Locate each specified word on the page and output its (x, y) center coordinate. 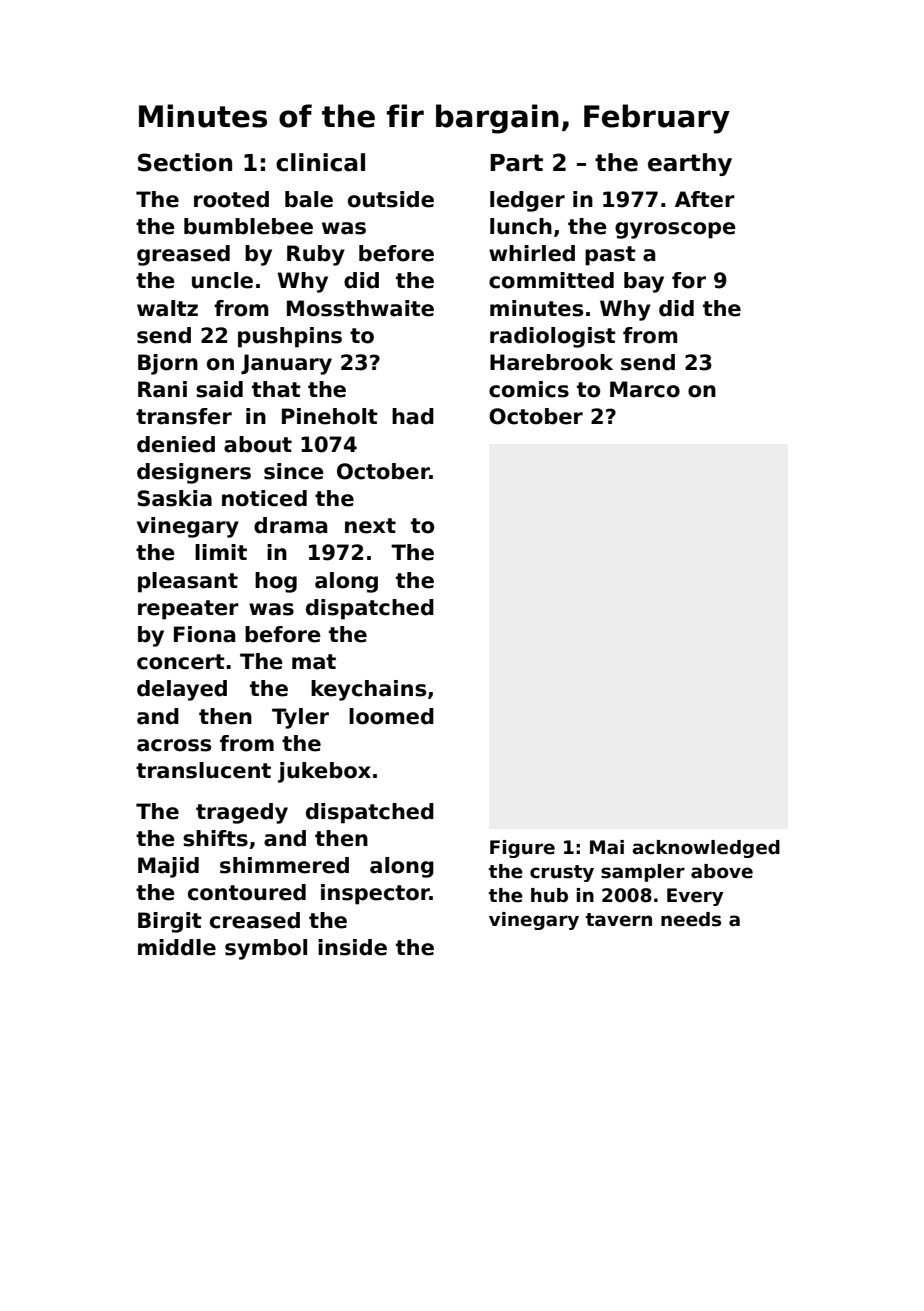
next (370, 526)
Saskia (175, 498)
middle (177, 947)
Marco (645, 389)
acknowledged (706, 849)
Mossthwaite (360, 308)
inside (352, 947)
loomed (391, 716)
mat (314, 662)
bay (644, 282)
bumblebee (248, 226)
